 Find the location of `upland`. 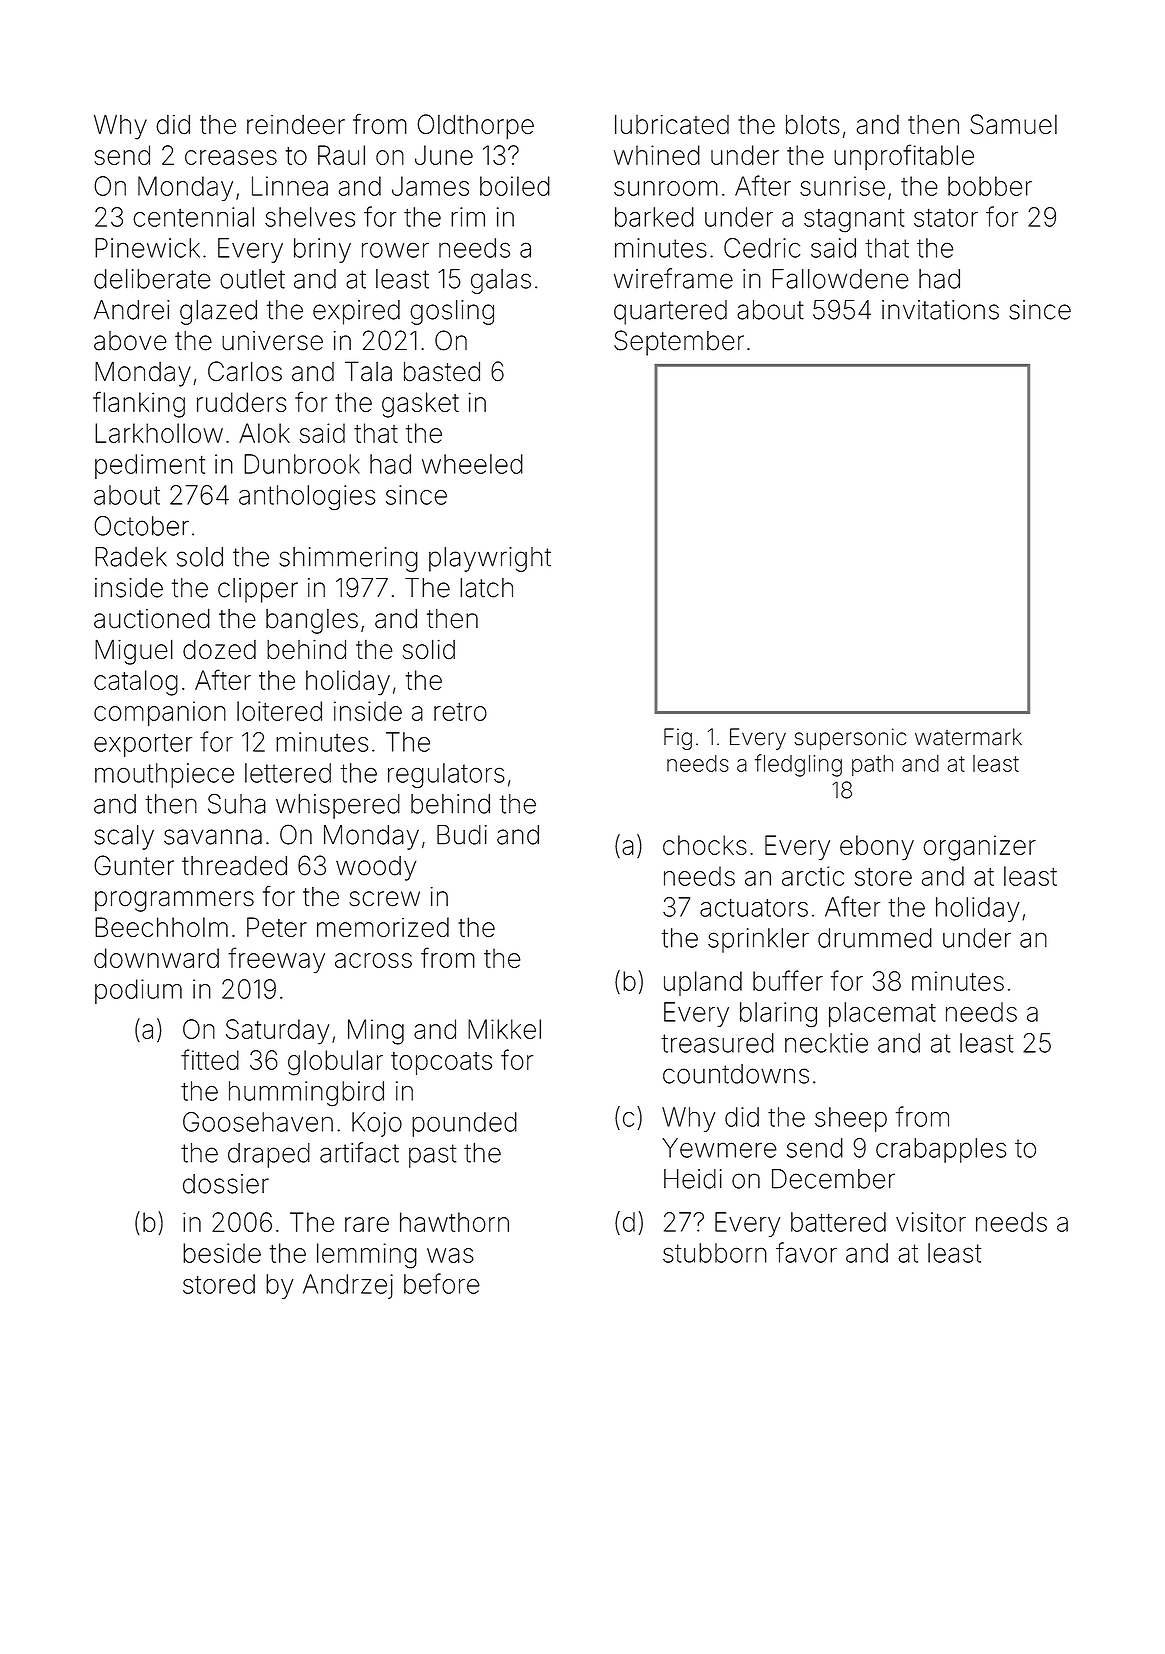

upland is located at coordinates (703, 983).
